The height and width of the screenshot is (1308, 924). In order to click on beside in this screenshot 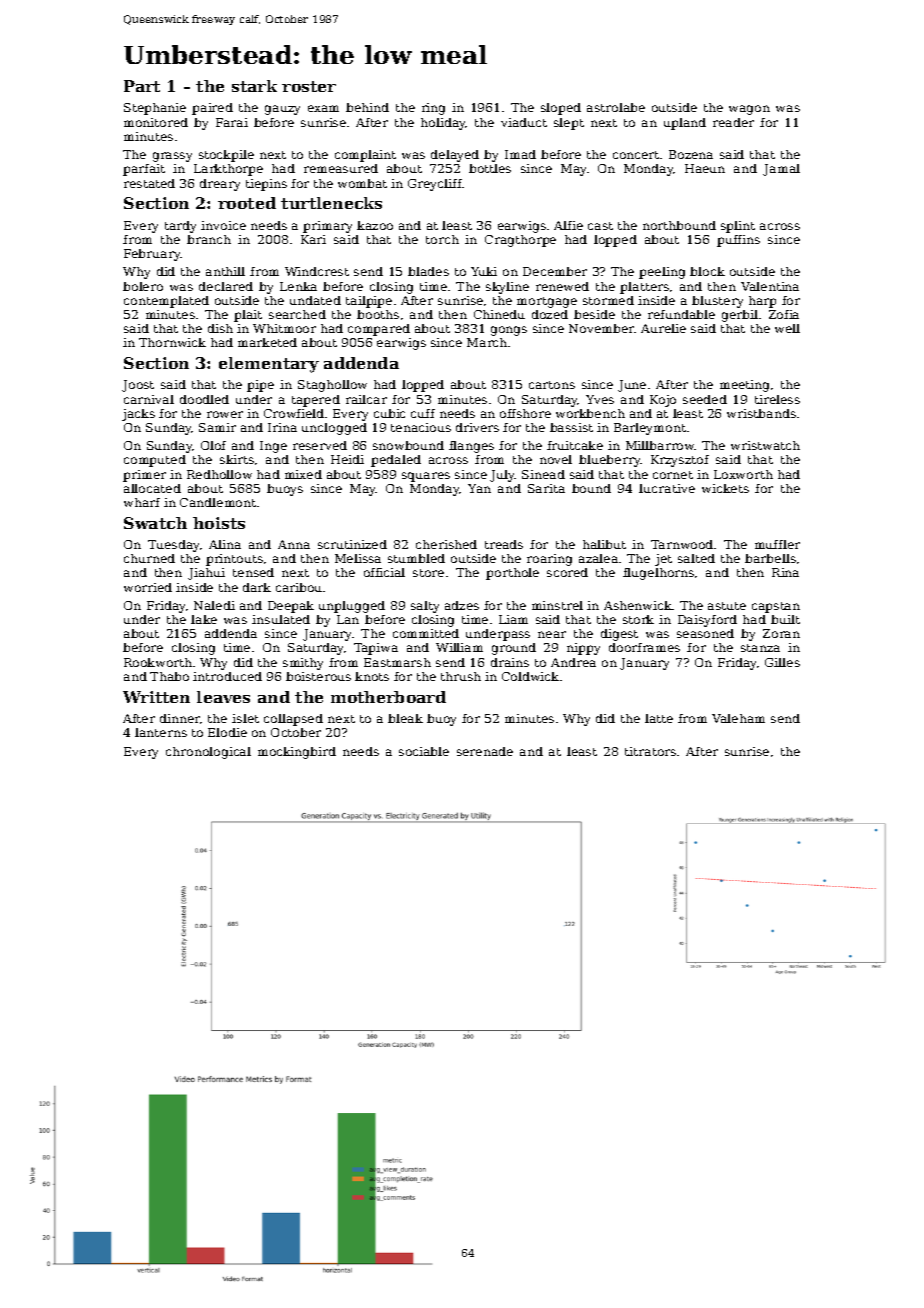, I will do `click(594, 314)`.
